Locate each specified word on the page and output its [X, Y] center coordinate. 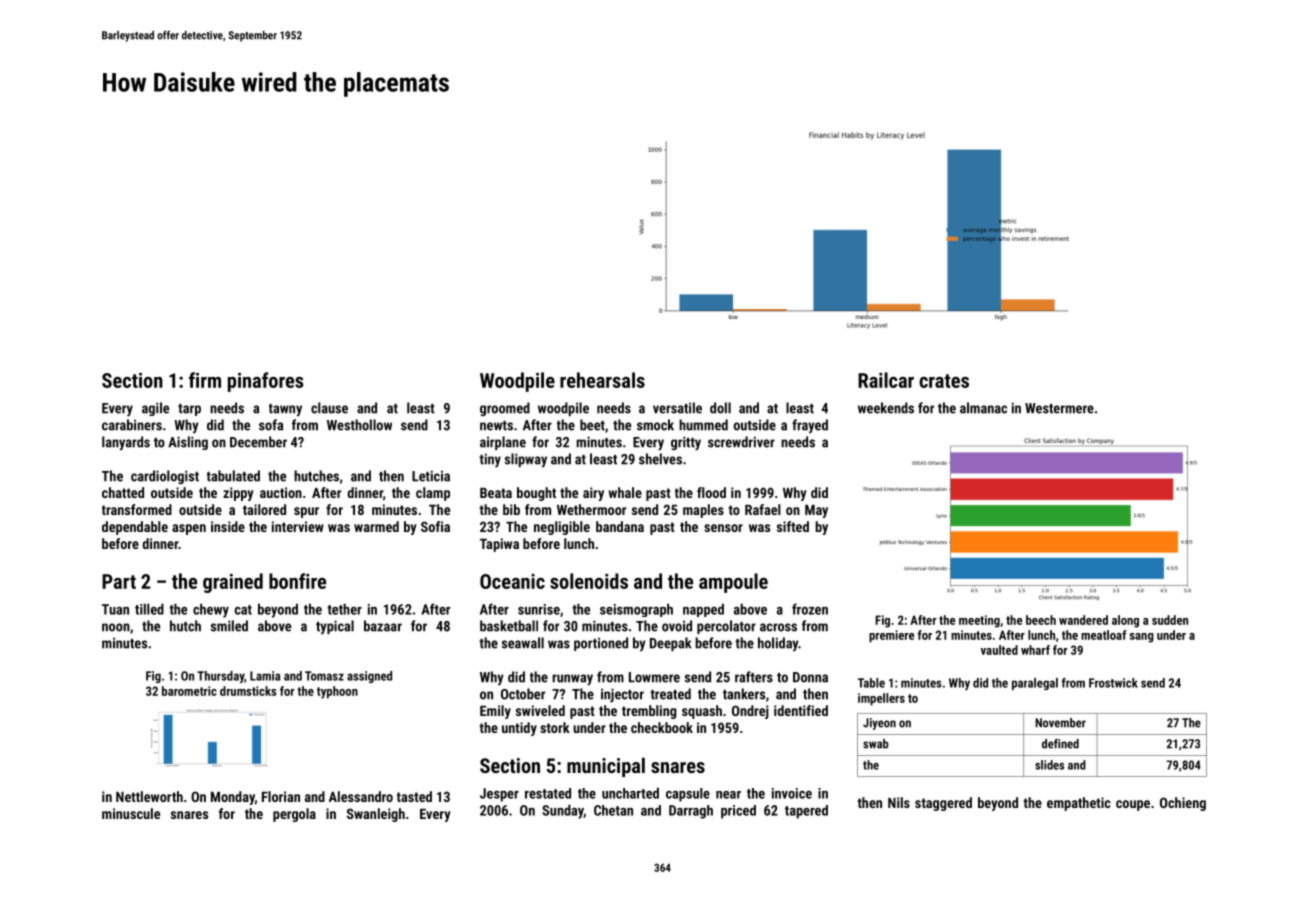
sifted [793, 526]
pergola [294, 815]
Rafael [763, 509]
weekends [886, 408]
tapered [806, 812]
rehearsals [602, 380]
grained [233, 583]
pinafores [266, 382]
